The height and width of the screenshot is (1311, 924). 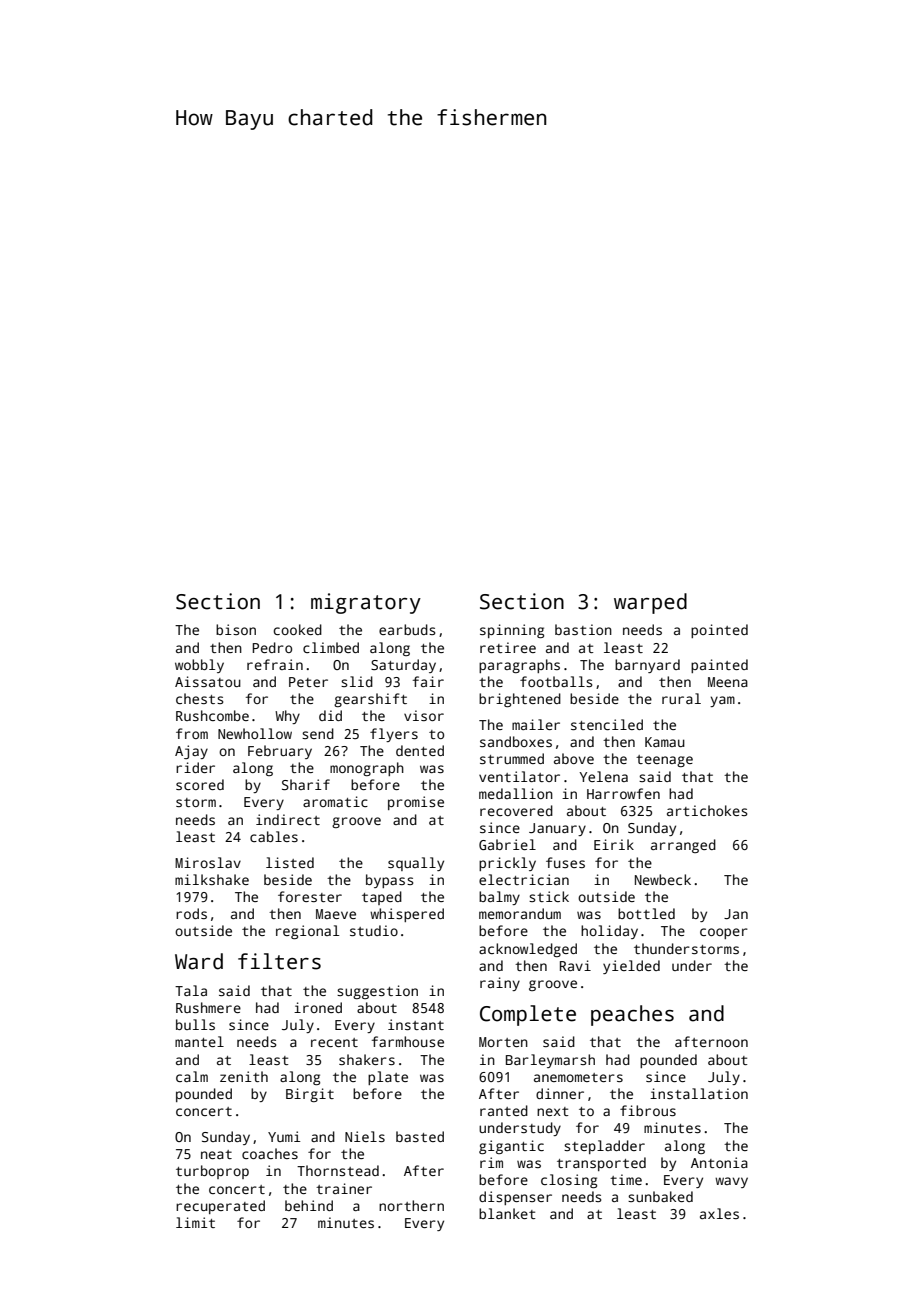 I want to click on brightened, so click(x=520, y=700).
